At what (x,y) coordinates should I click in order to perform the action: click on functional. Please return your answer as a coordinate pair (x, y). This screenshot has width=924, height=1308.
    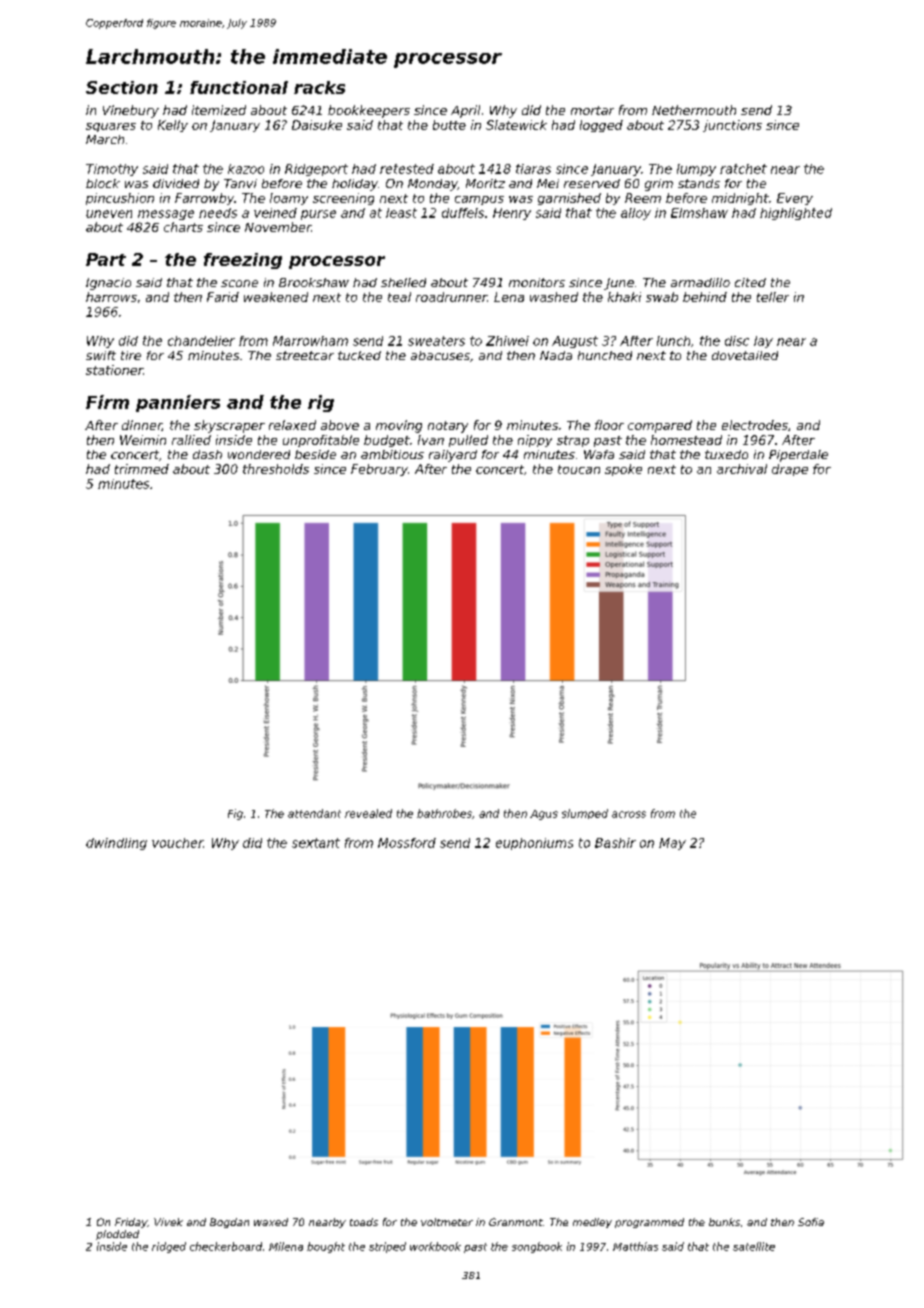
    Looking at the image, I should click on (239, 87).
